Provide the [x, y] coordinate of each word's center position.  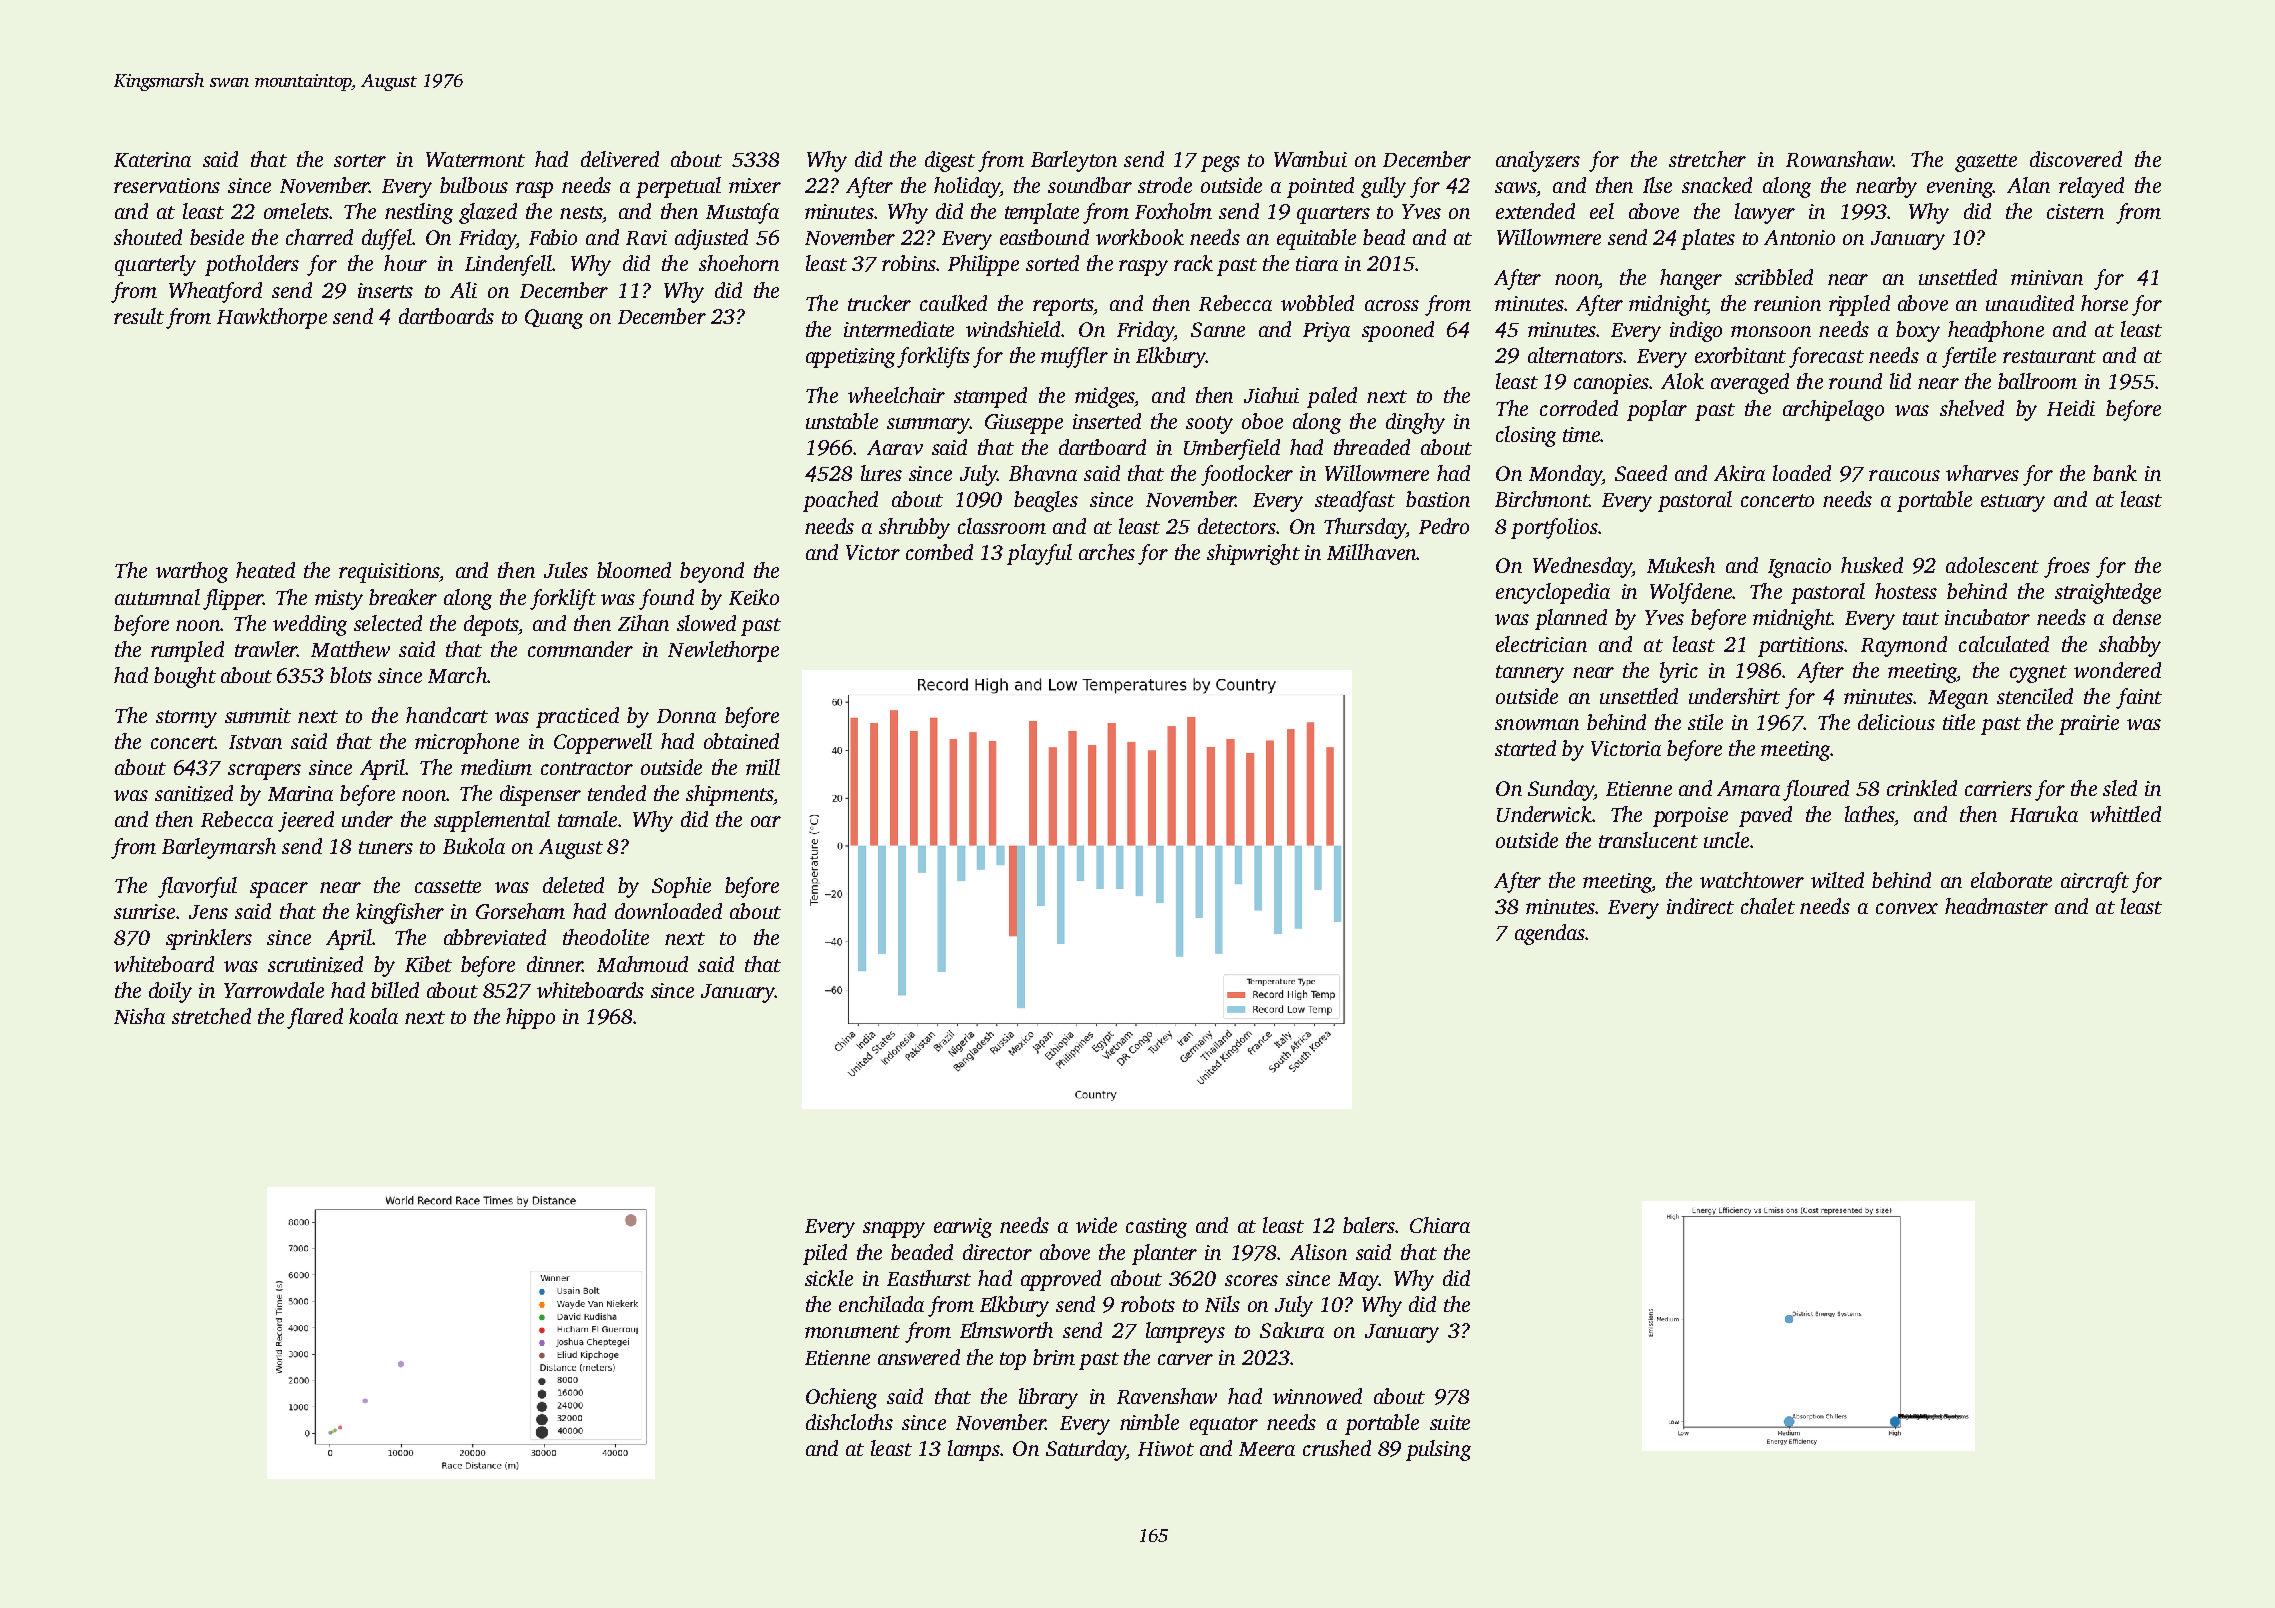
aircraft [2095, 882]
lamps [974, 1450]
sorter [360, 160]
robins [909, 263]
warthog [192, 572]
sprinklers [209, 939]
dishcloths [849, 1422]
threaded [1372, 447]
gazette [1986, 163]
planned [1571, 619]
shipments [729, 795]
